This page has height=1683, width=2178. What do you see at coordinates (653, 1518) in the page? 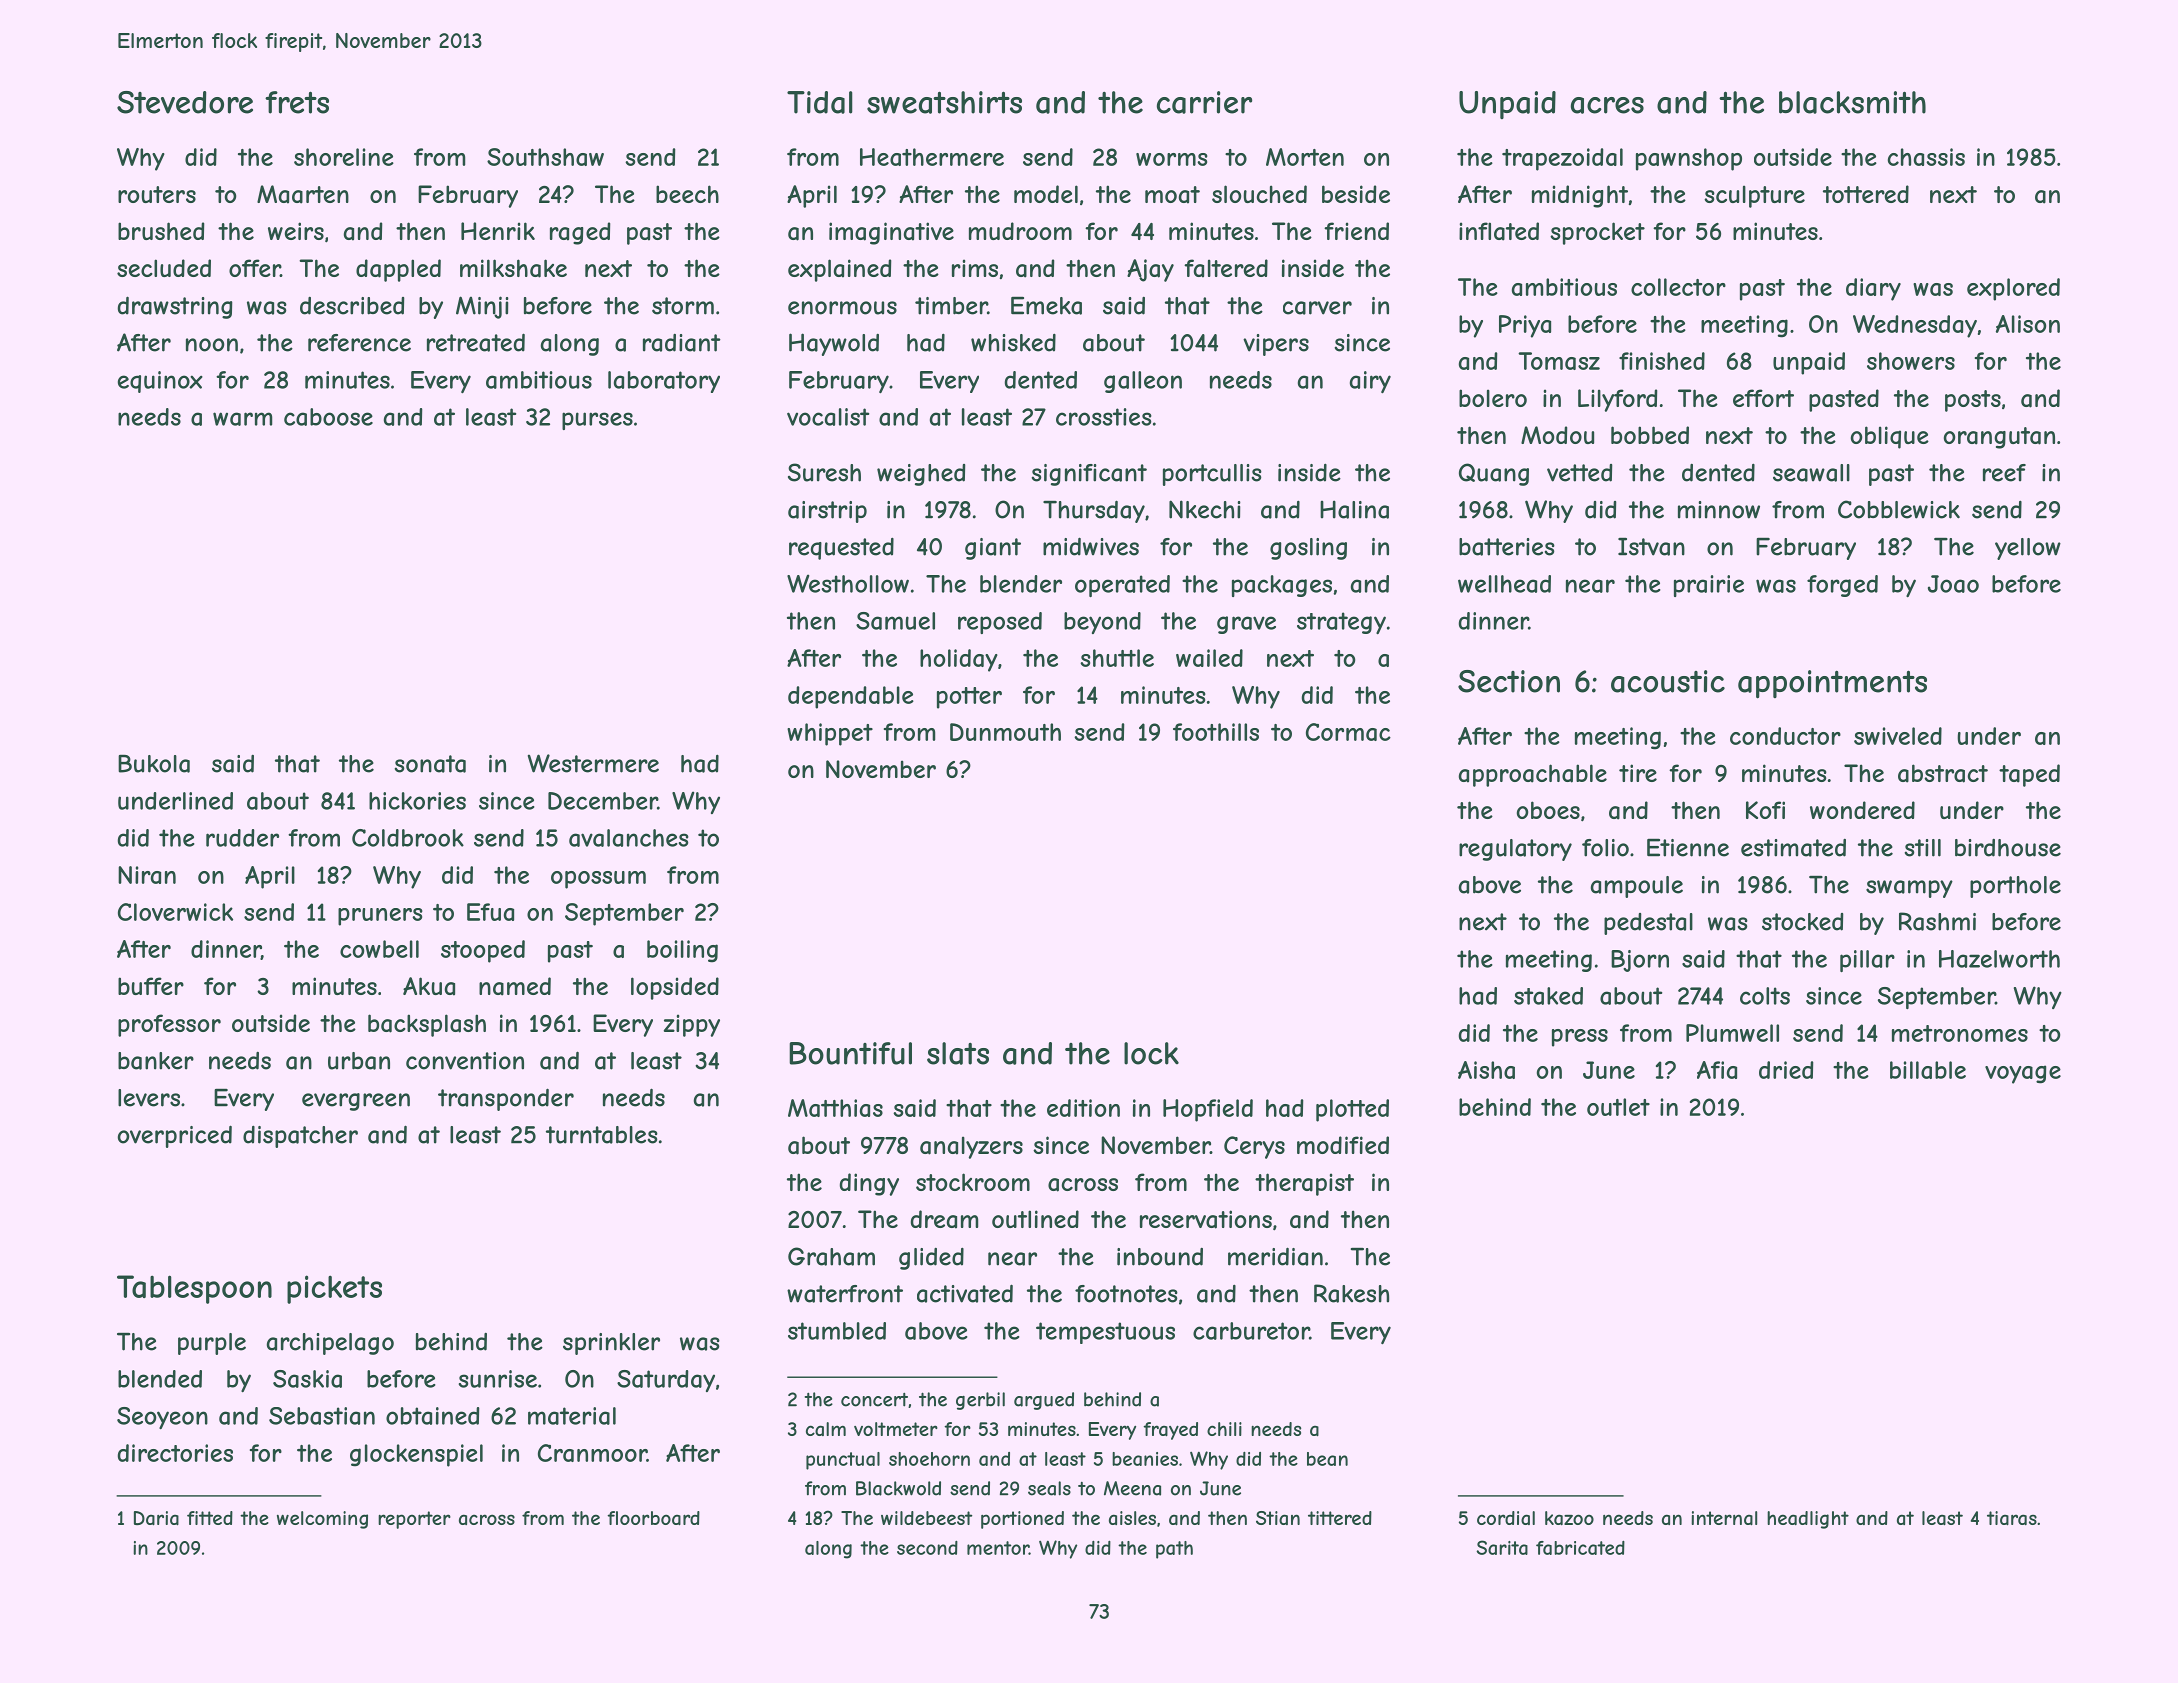
I see `floorboard` at bounding box center [653, 1518].
